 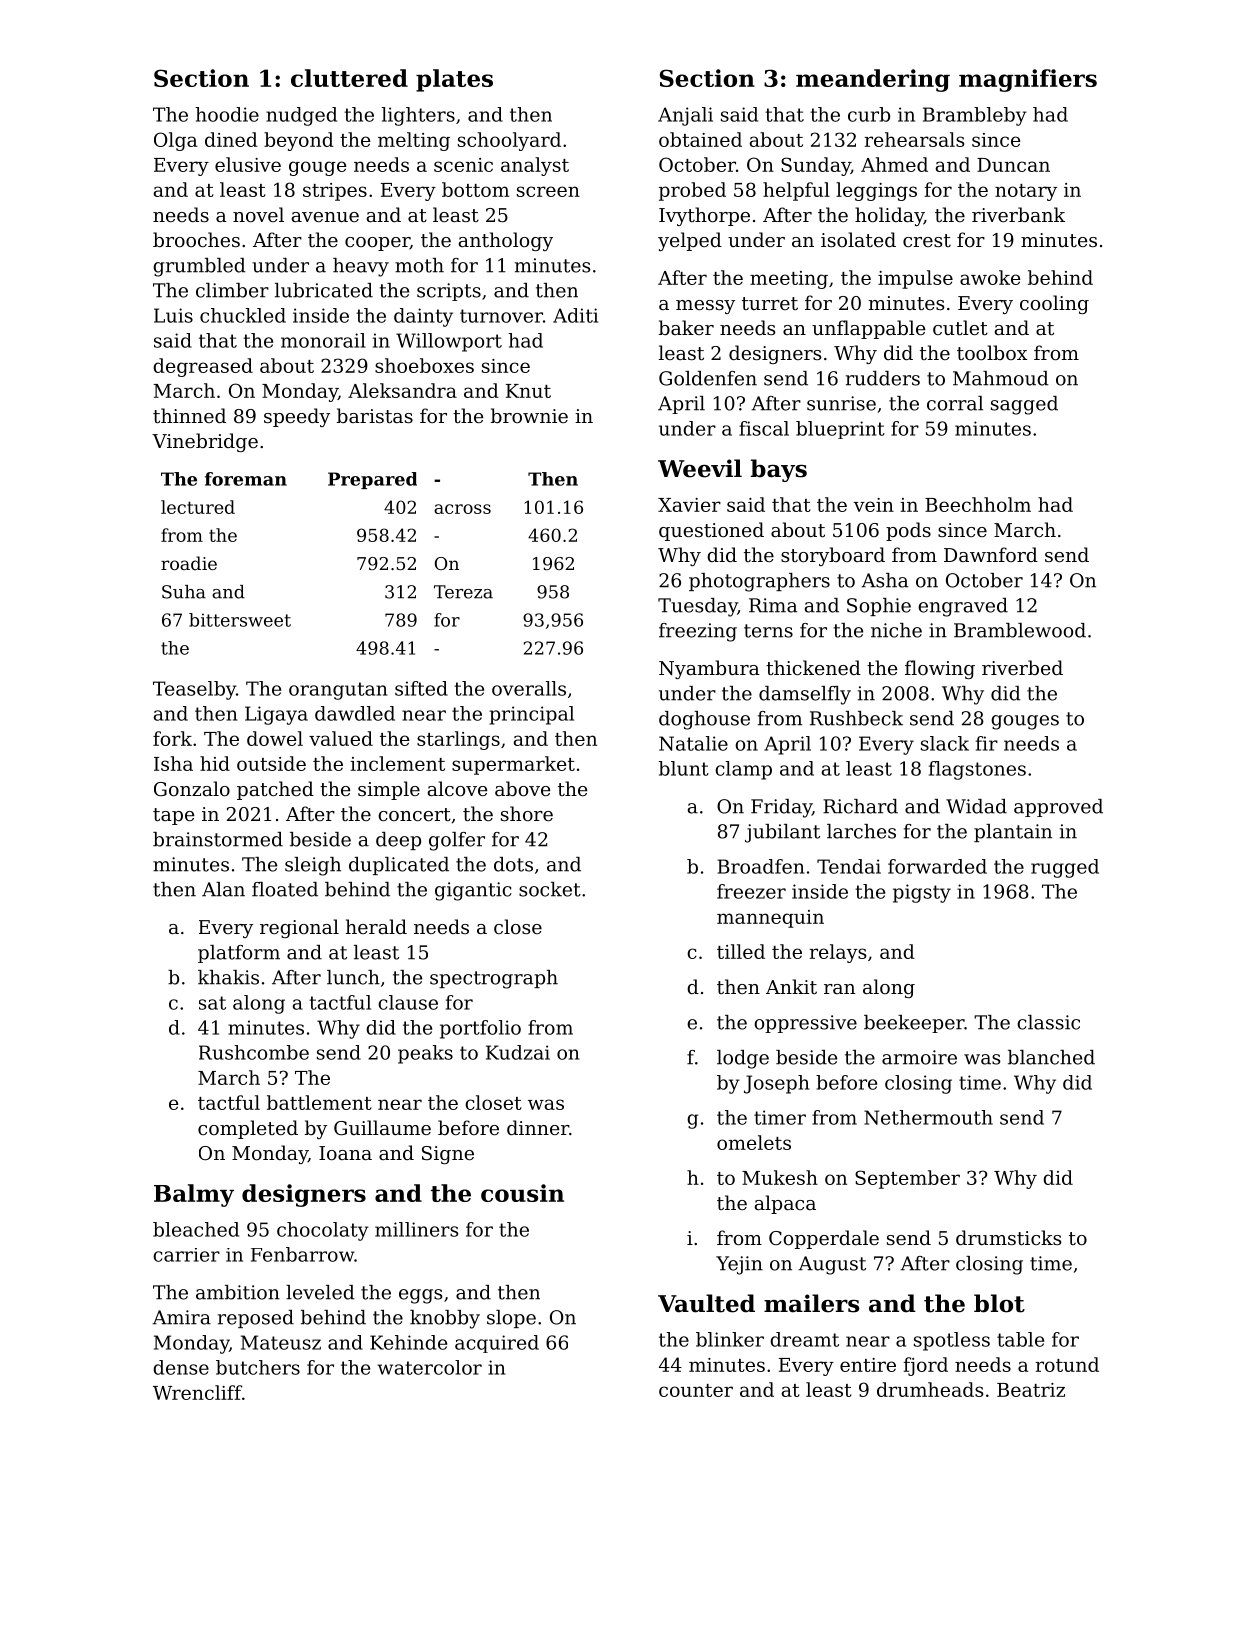 I want to click on roadie, so click(x=189, y=563).
